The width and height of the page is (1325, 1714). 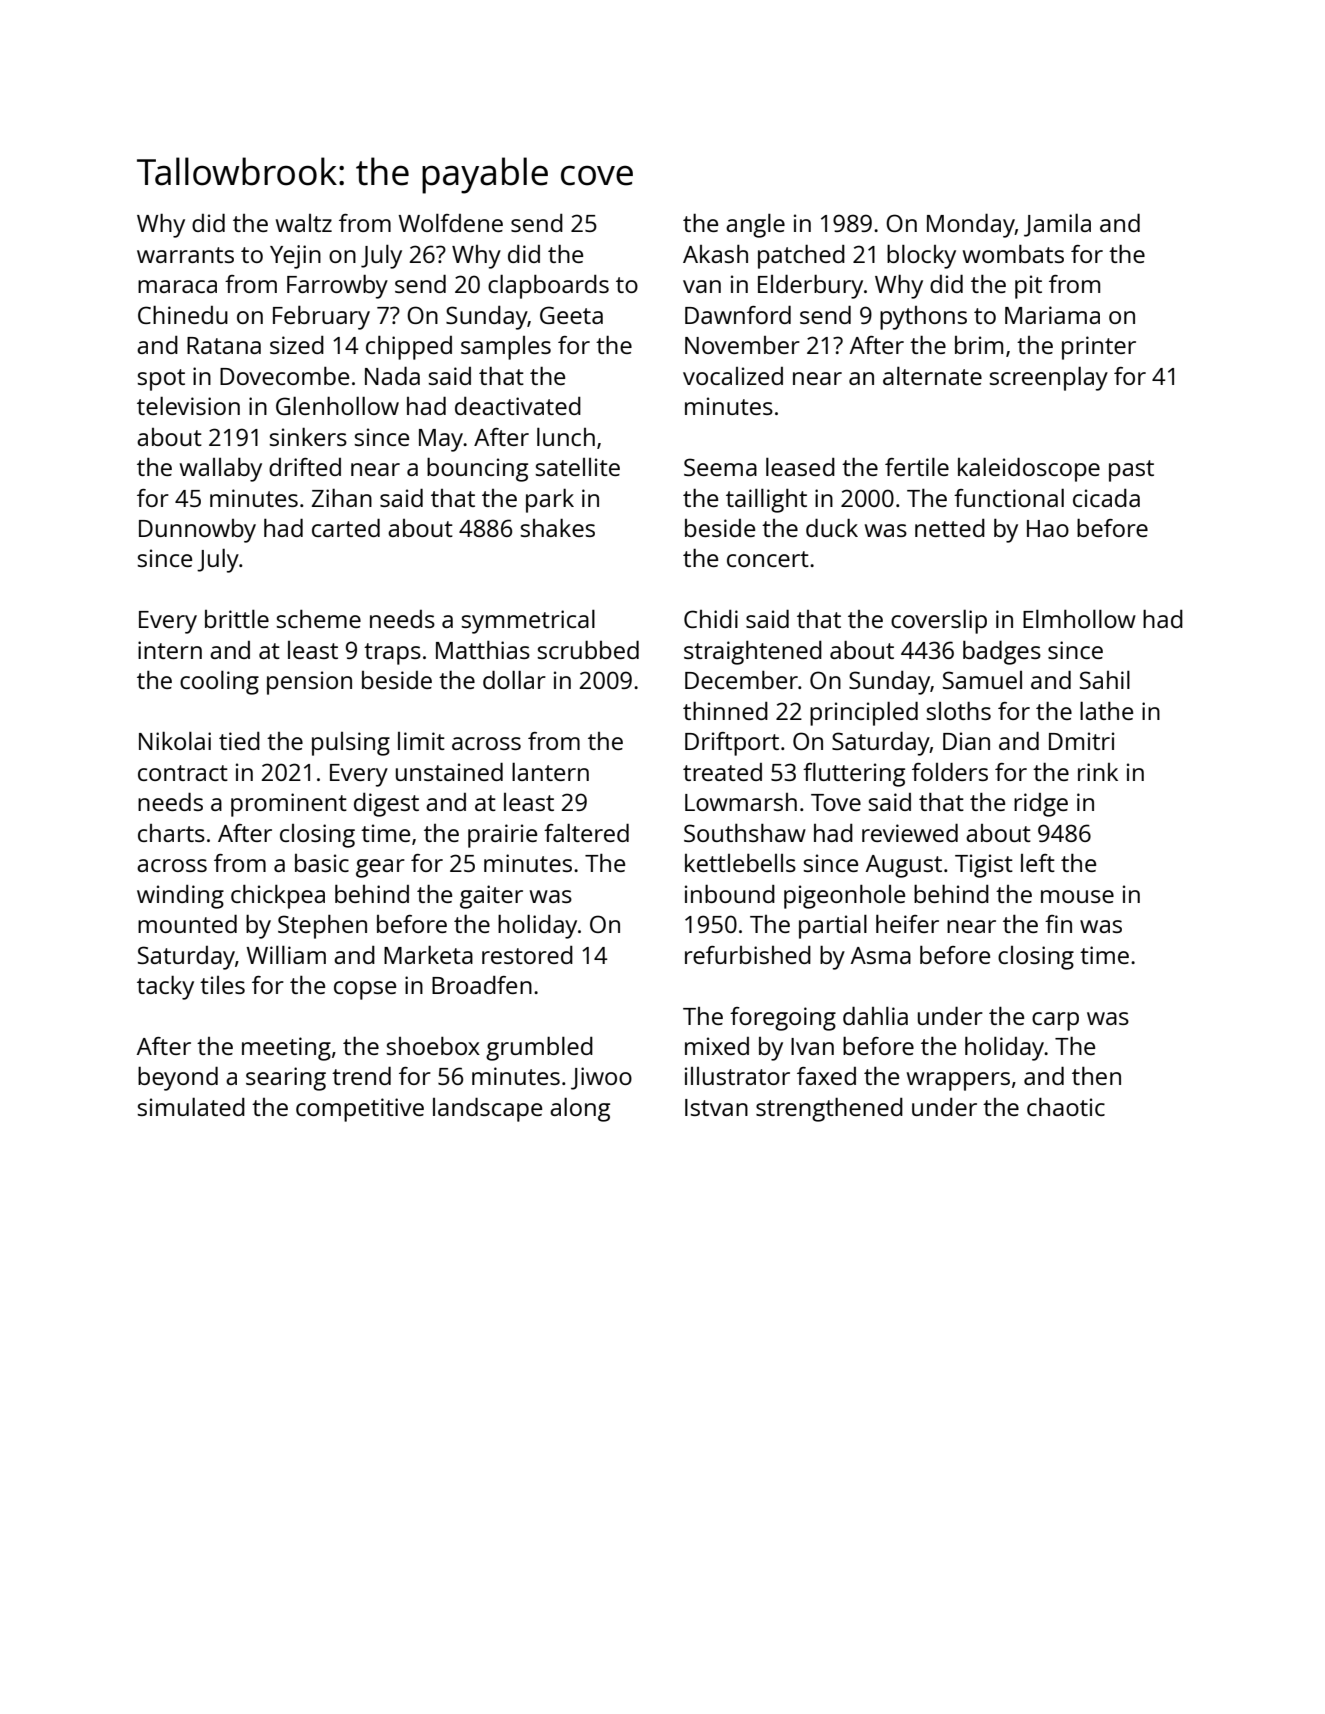 I want to click on waltz, so click(x=304, y=223).
